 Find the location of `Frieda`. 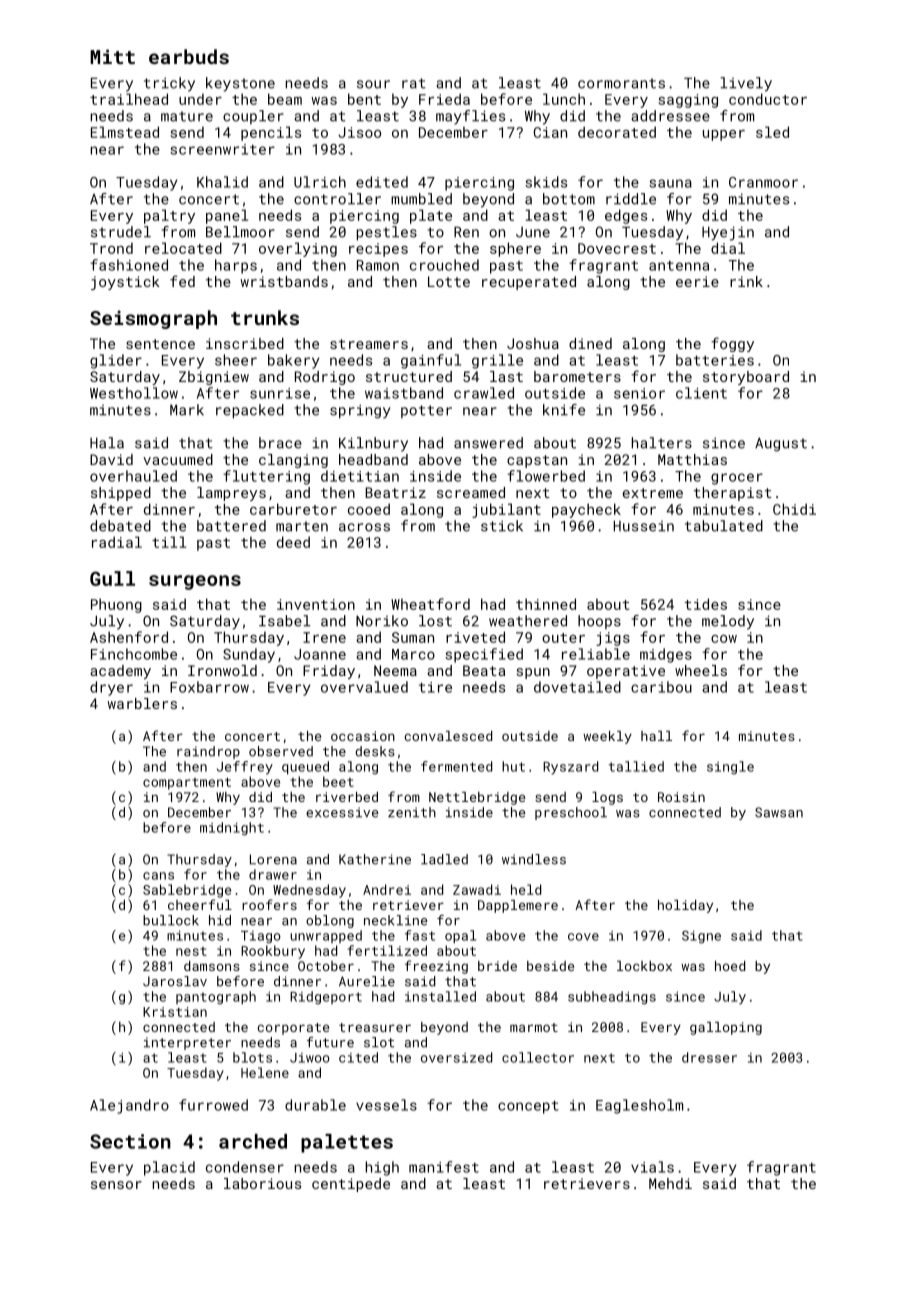

Frieda is located at coordinates (444, 99).
